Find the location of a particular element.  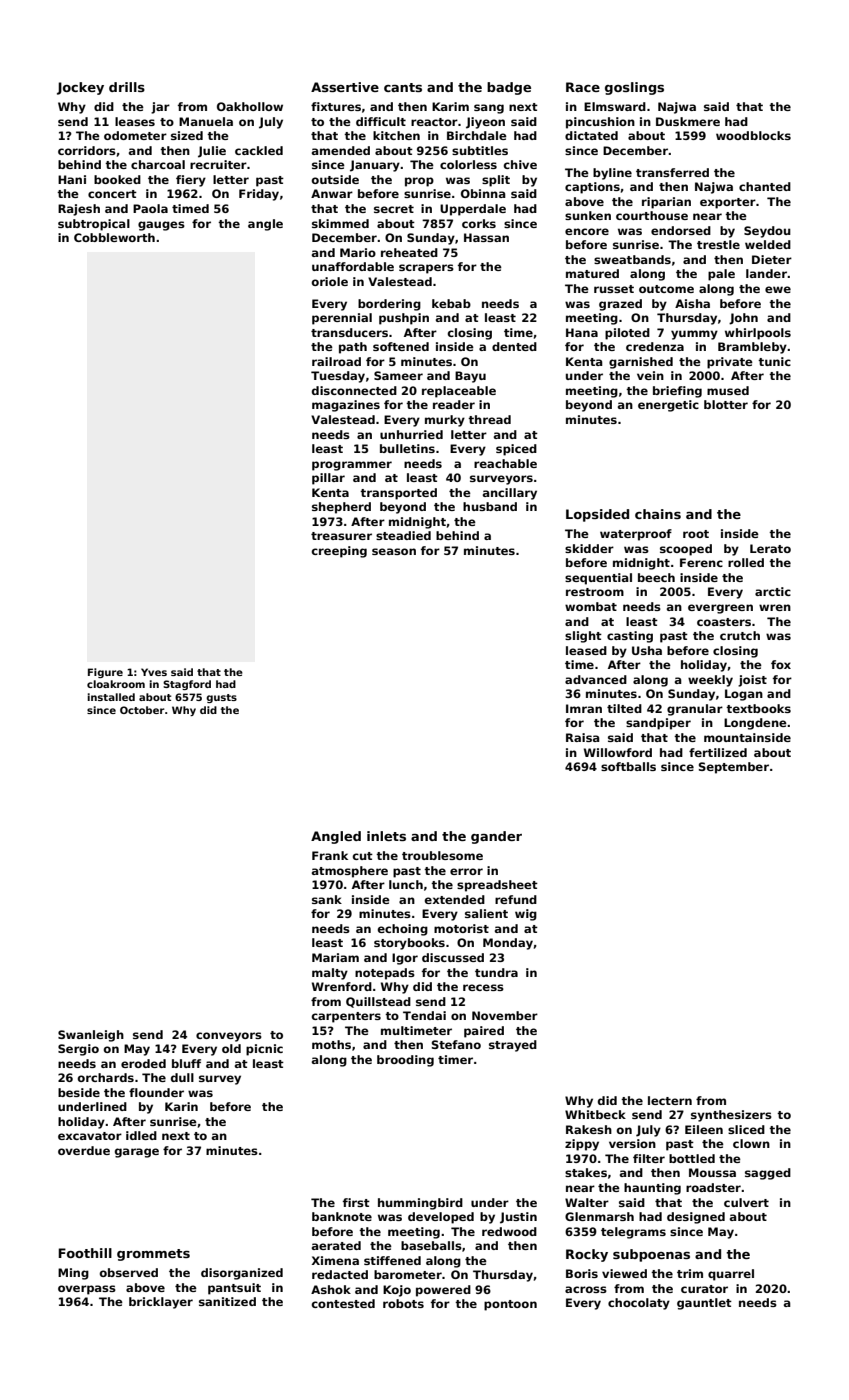

sanitized is located at coordinates (227, 1301).
